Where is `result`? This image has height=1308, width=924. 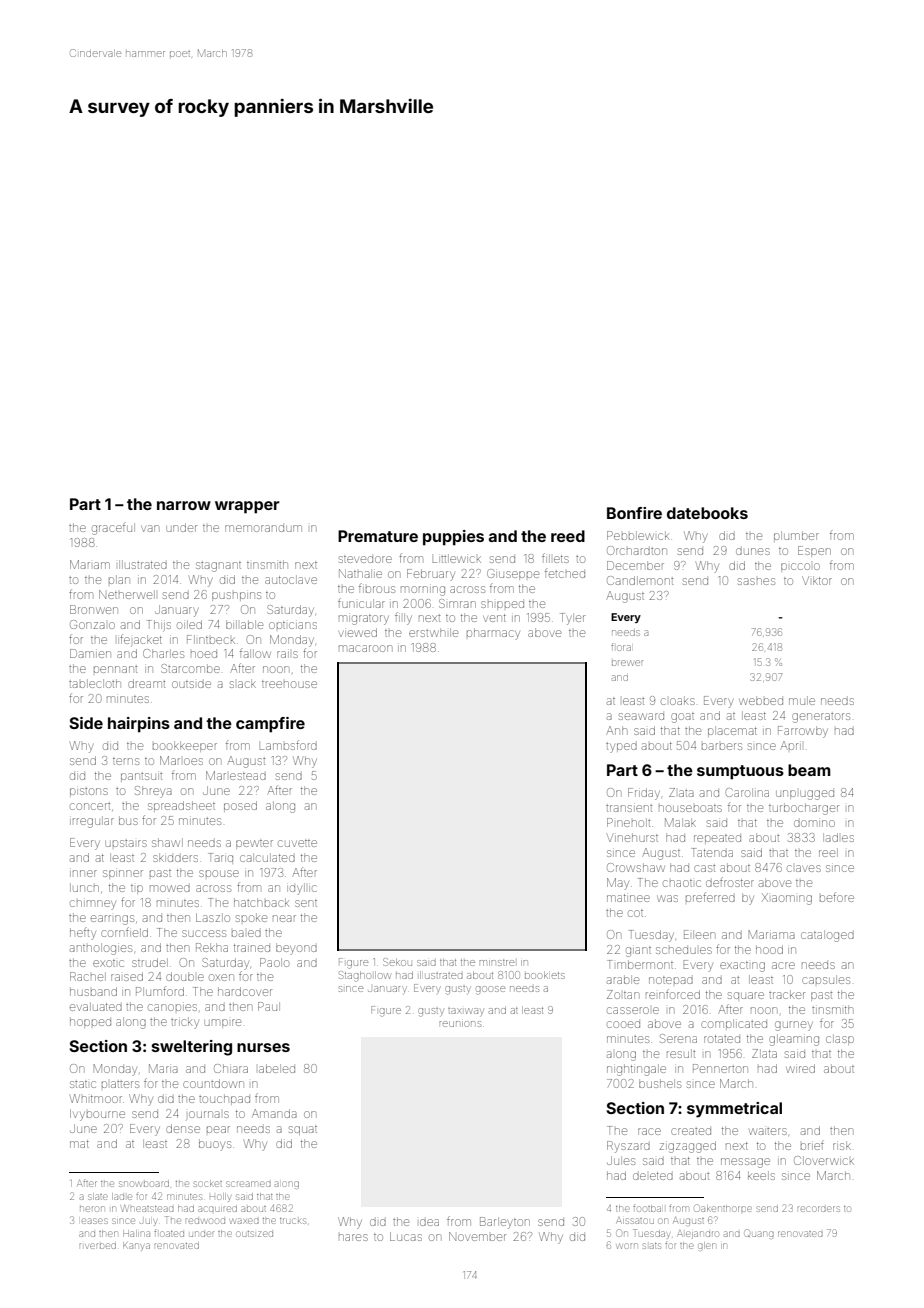 result is located at coordinates (681, 1053).
